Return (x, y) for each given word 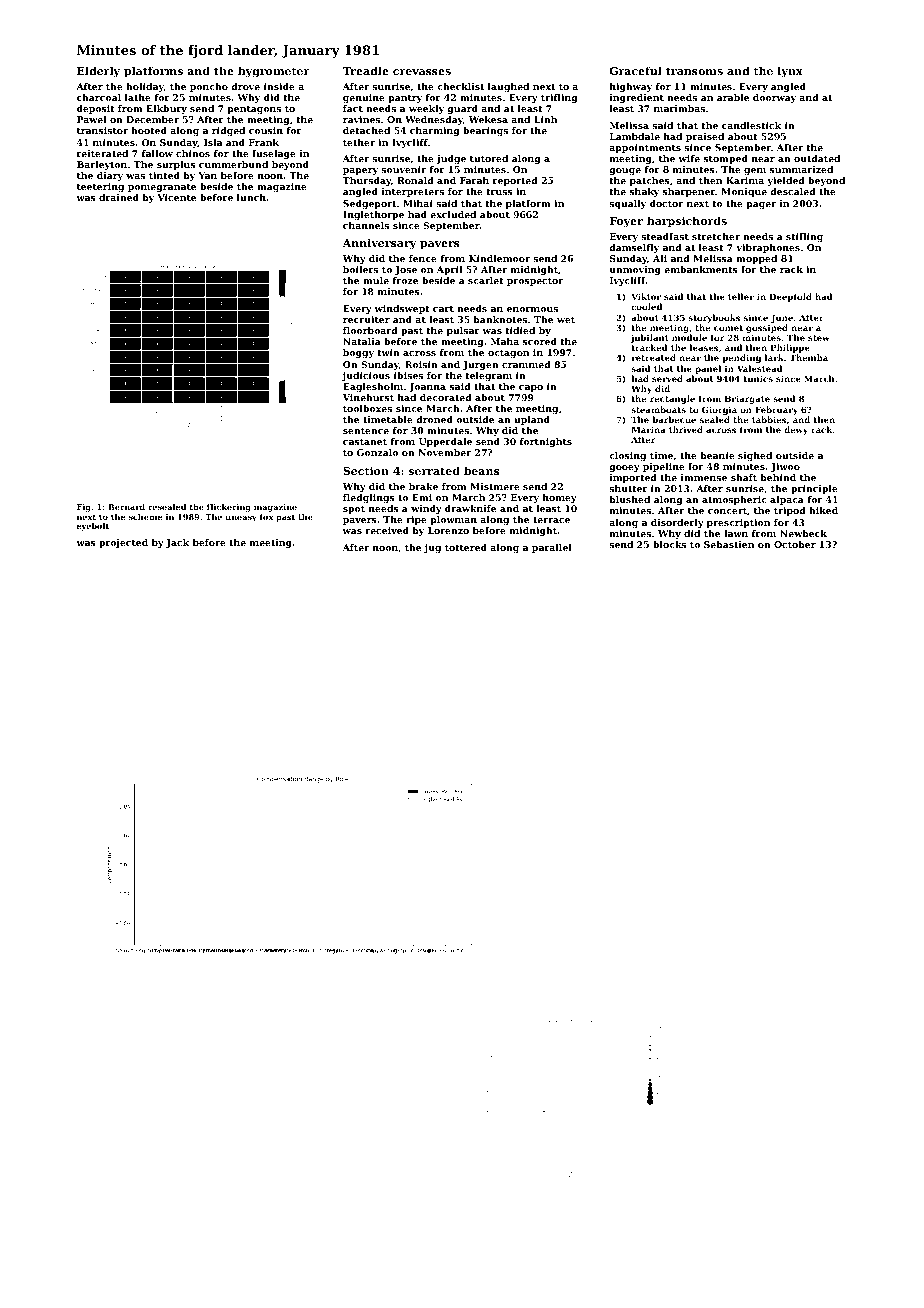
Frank (264, 142)
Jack (177, 543)
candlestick (751, 125)
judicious (366, 376)
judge (451, 159)
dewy (796, 430)
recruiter (366, 319)
